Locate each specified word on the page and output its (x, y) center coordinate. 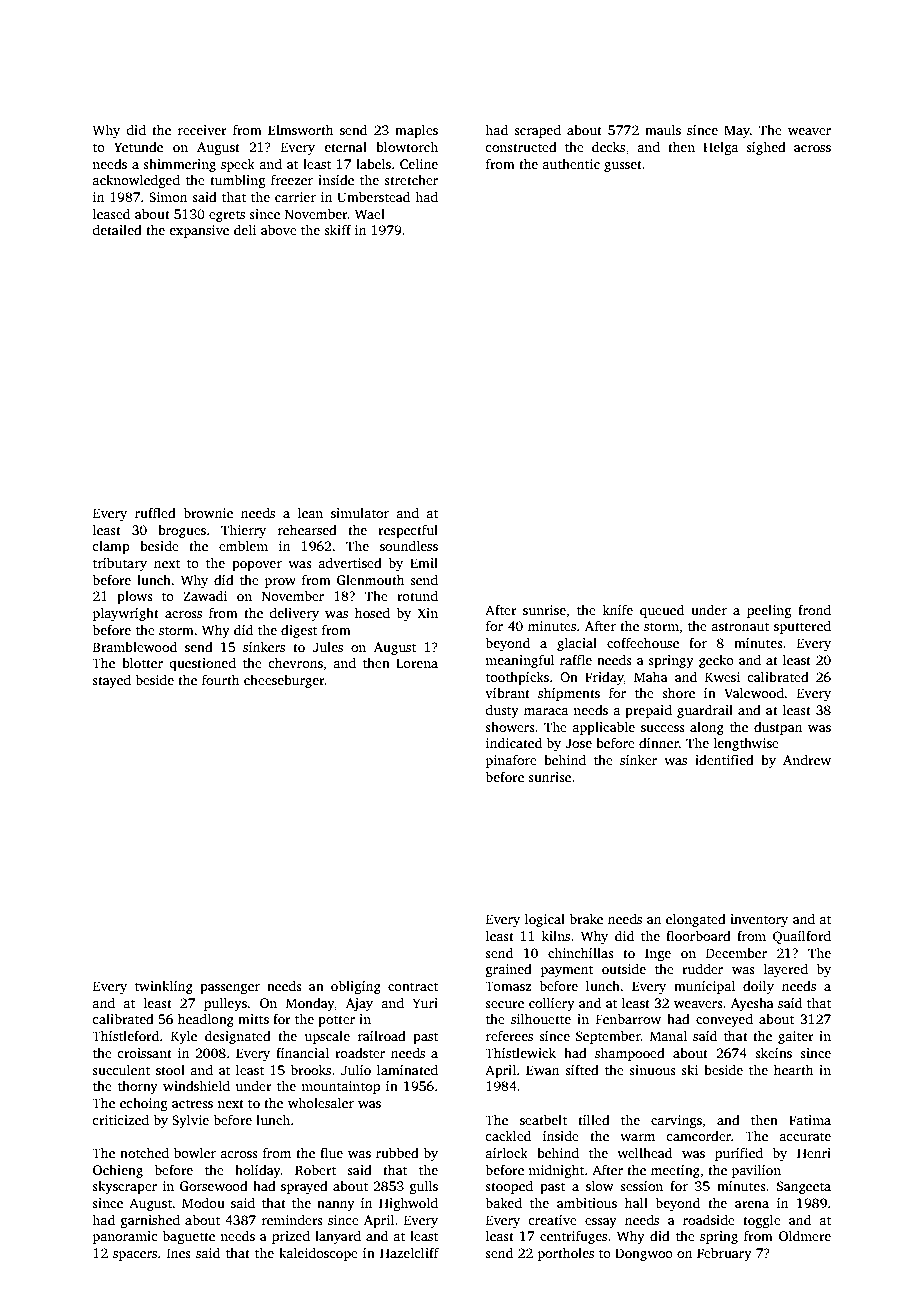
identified (724, 759)
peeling (769, 611)
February (724, 1254)
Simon (168, 197)
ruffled (155, 512)
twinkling (164, 987)
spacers (135, 1256)
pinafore (511, 761)
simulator (360, 513)
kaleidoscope (318, 1254)
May (737, 131)
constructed (521, 147)
